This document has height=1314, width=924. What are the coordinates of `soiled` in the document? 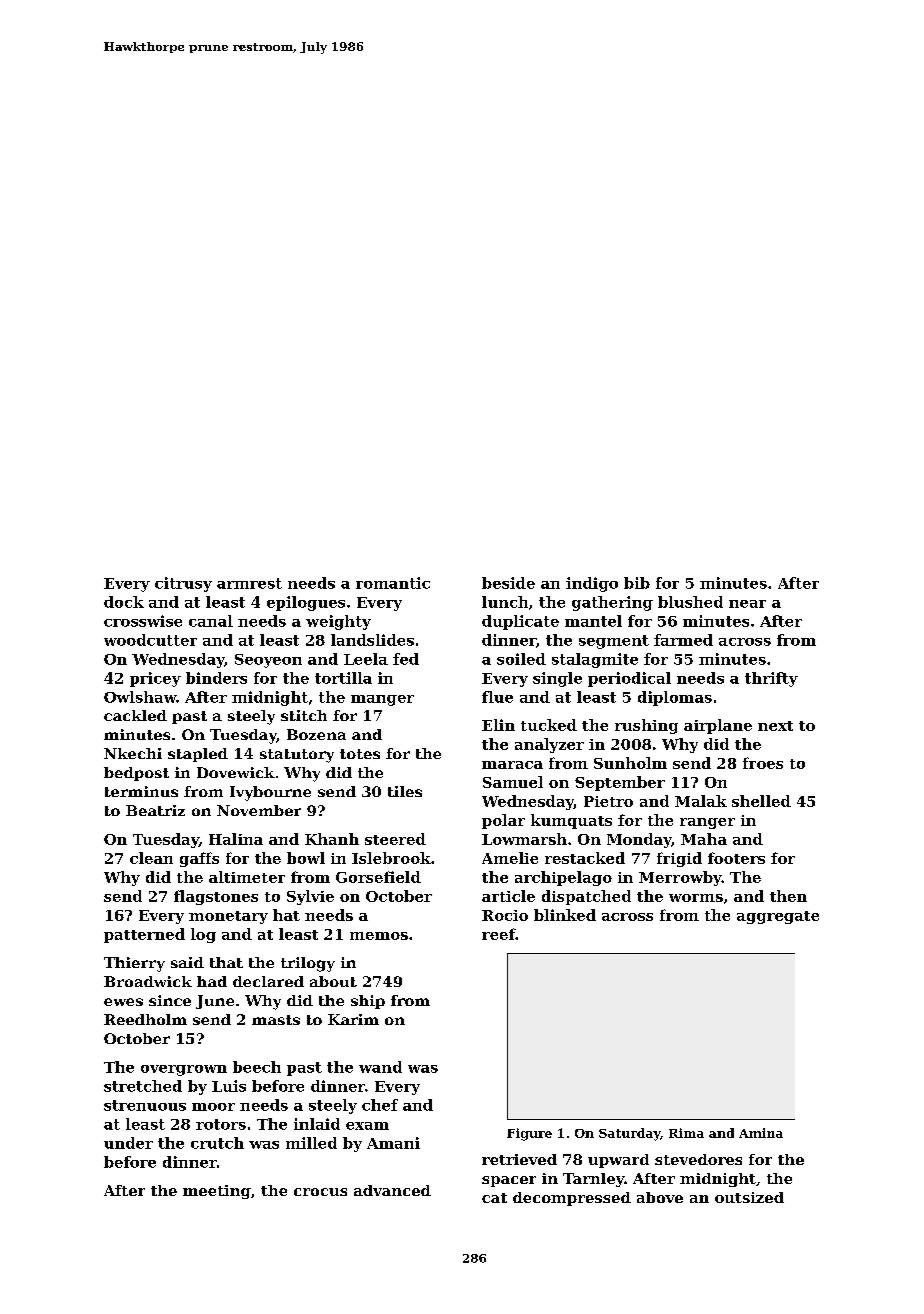 It's located at (521, 659).
